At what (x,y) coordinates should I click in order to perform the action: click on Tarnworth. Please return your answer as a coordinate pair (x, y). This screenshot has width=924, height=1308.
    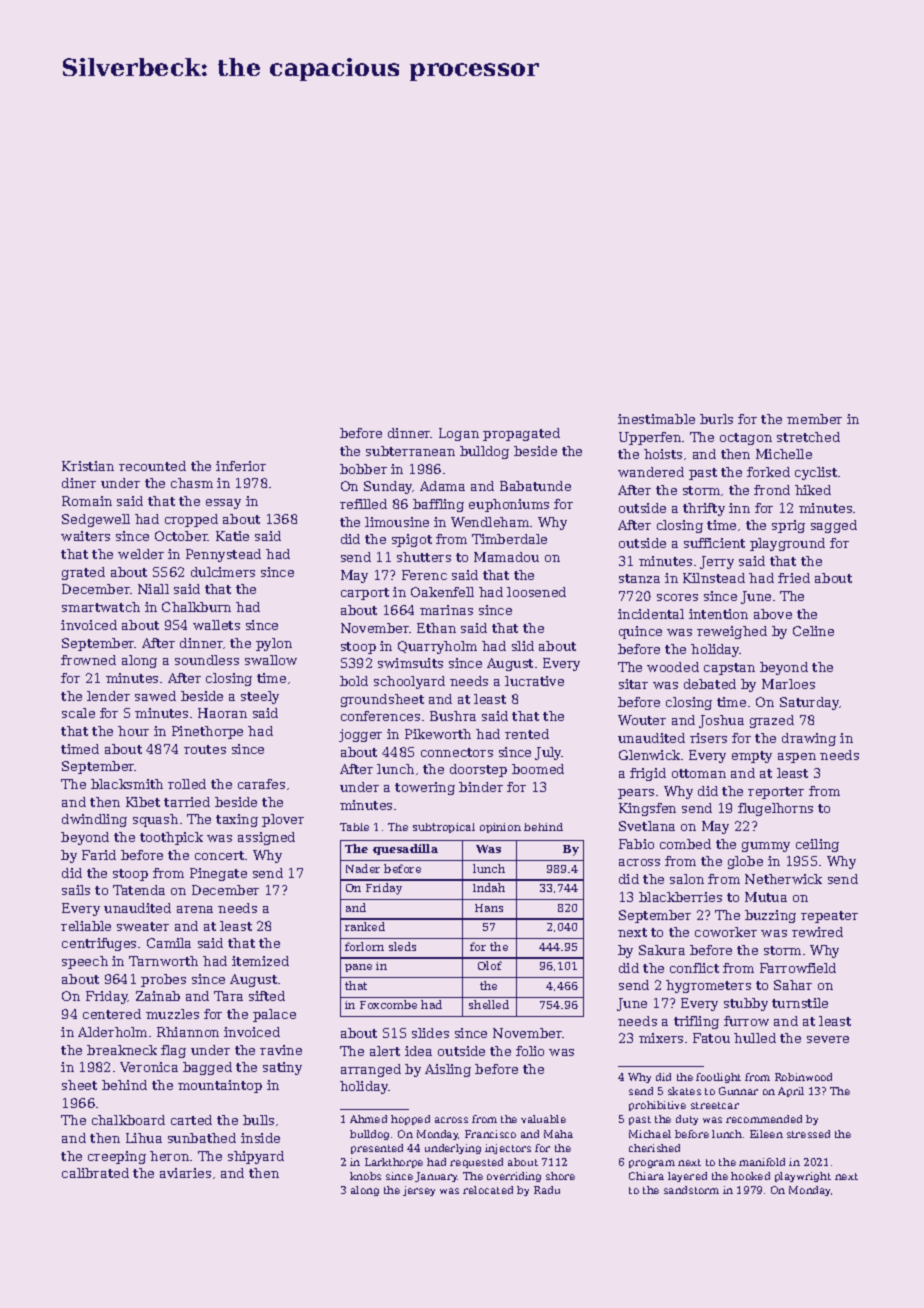
    Looking at the image, I should click on (163, 961).
